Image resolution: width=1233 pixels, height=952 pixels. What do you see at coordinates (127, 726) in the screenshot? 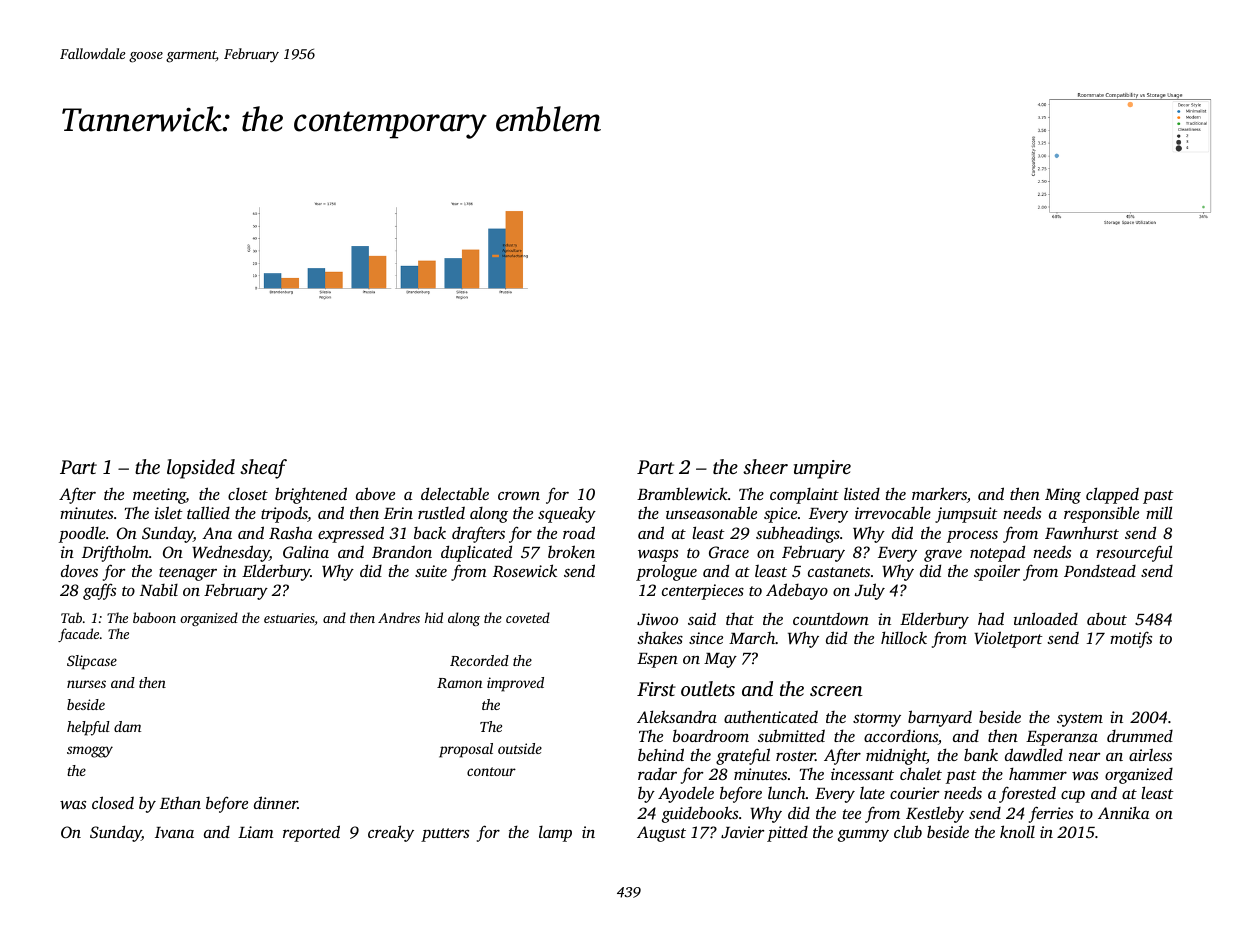
I see `dam` at bounding box center [127, 726].
